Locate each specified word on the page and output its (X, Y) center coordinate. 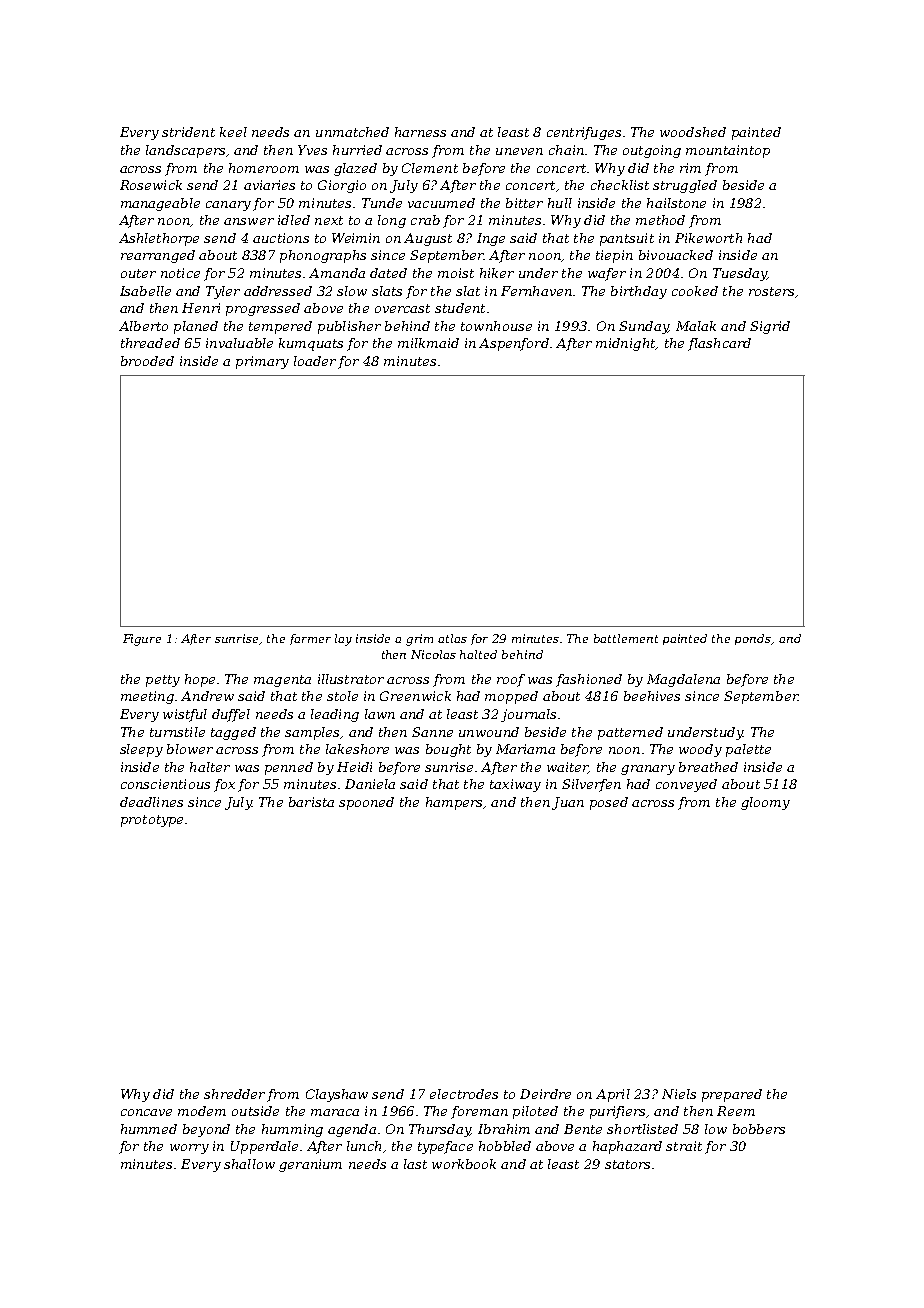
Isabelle (145, 291)
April (613, 1095)
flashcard (719, 344)
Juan (568, 803)
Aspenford (514, 344)
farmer (310, 639)
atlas (452, 638)
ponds (753, 639)
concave (146, 1112)
